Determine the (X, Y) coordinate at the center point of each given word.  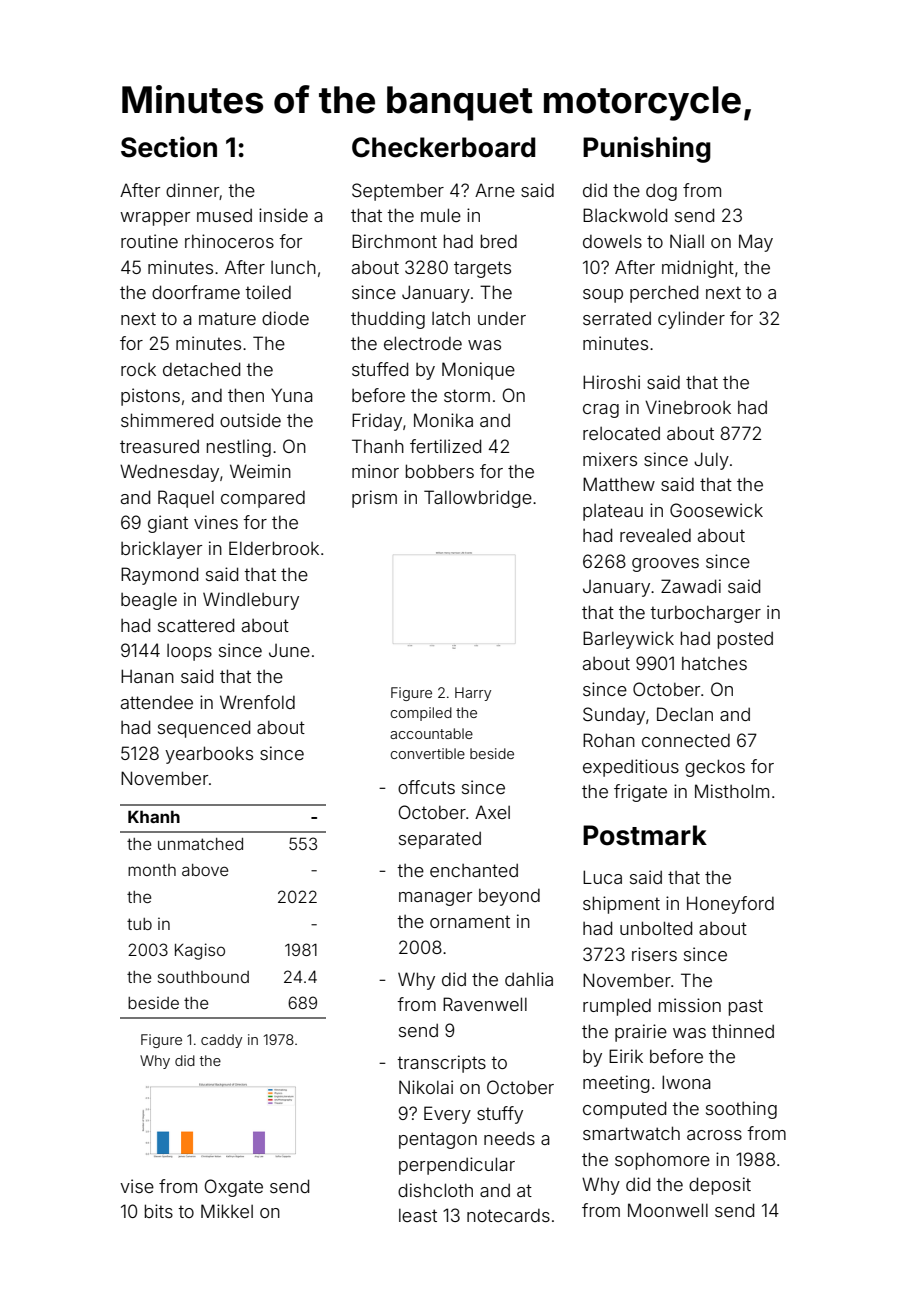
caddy (221, 1041)
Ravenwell (485, 1004)
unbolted (656, 928)
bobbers (440, 471)
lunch (293, 267)
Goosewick (716, 510)
